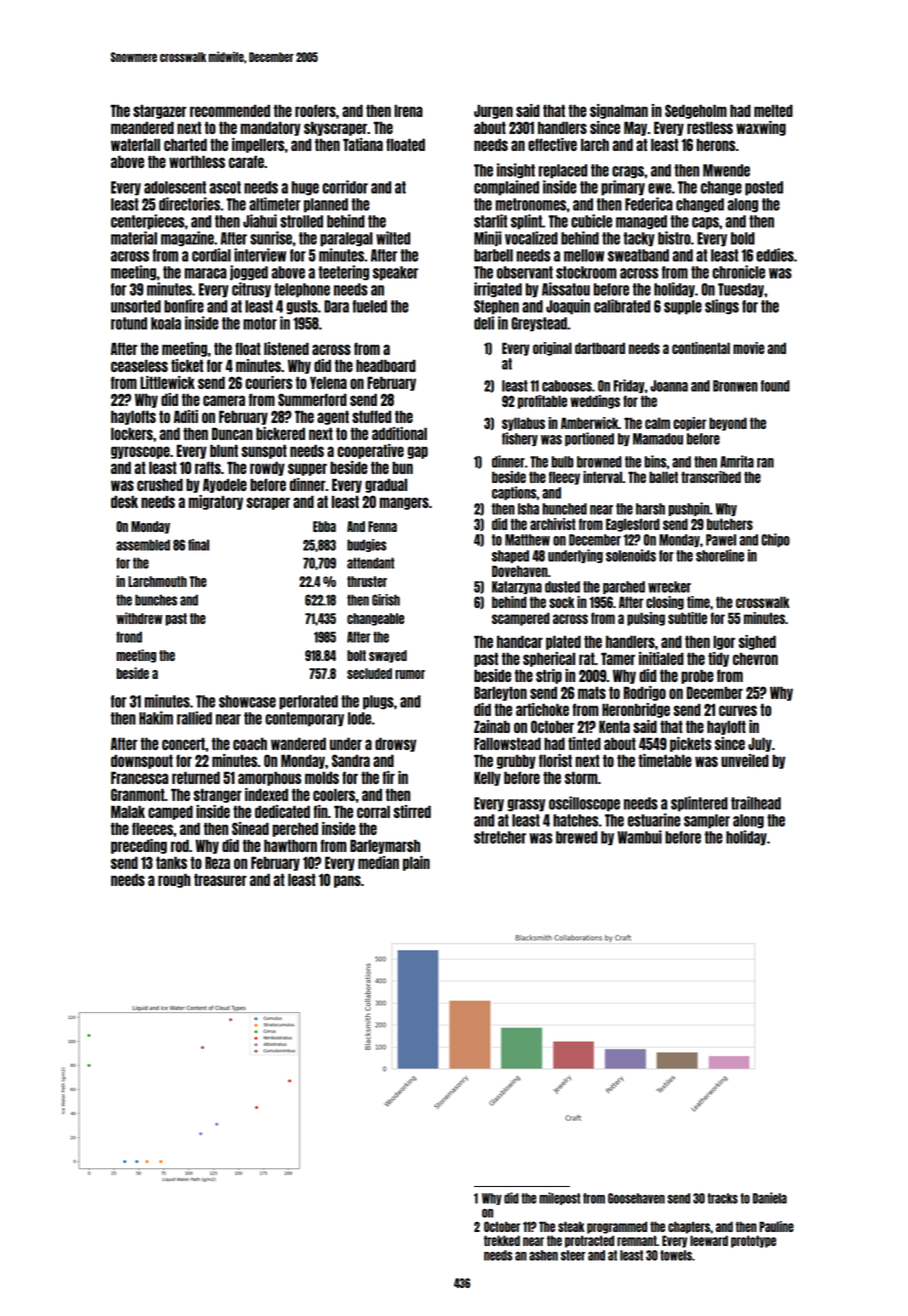 This screenshot has height=1316, width=908. What do you see at coordinates (676, 1255) in the screenshot?
I see `towels` at bounding box center [676, 1255].
